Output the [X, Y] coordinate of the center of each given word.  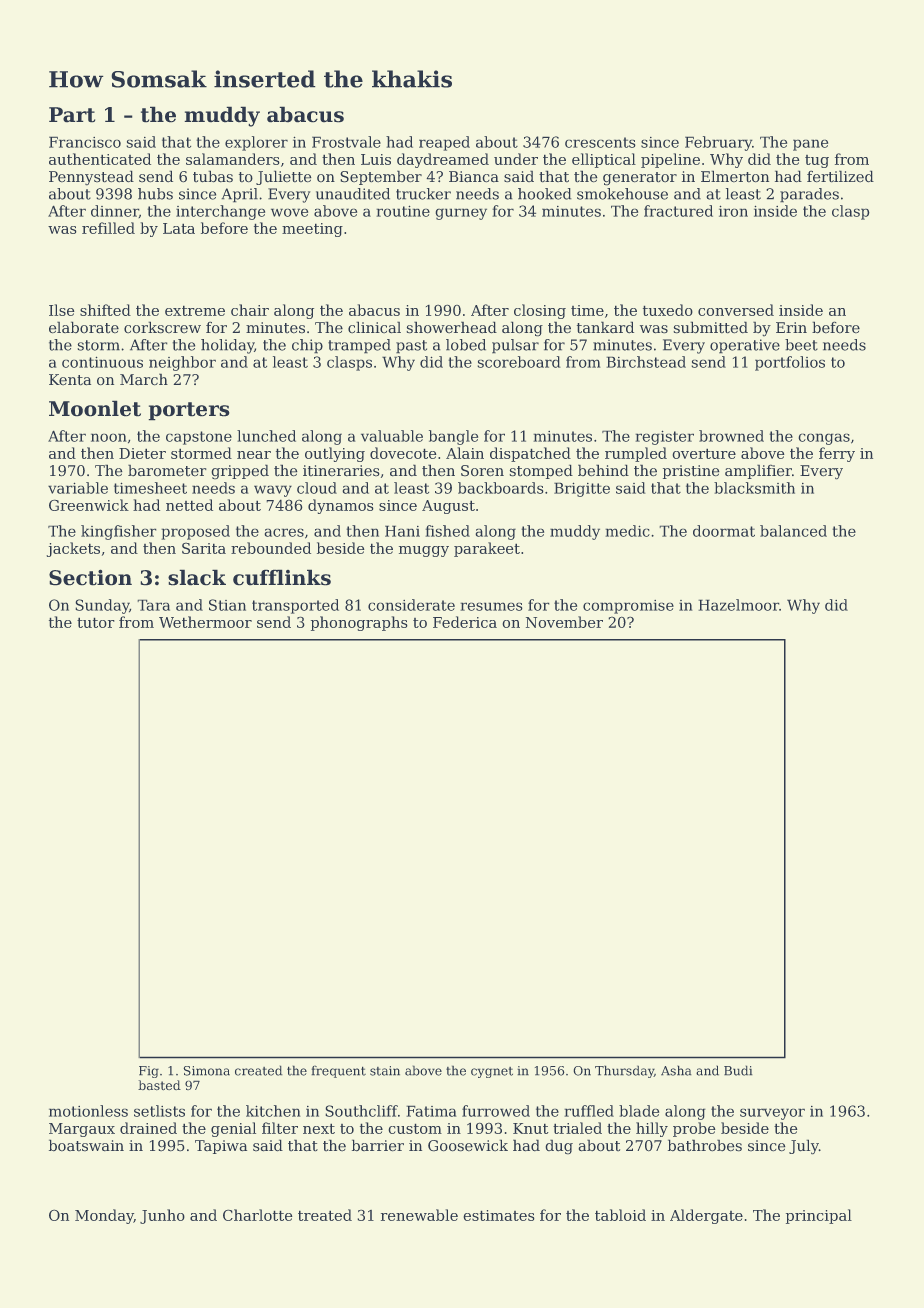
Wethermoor [205, 622]
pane [810, 145]
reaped [444, 143]
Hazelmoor [739, 605]
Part [72, 114]
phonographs [359, 623]
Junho [162, 1216]
